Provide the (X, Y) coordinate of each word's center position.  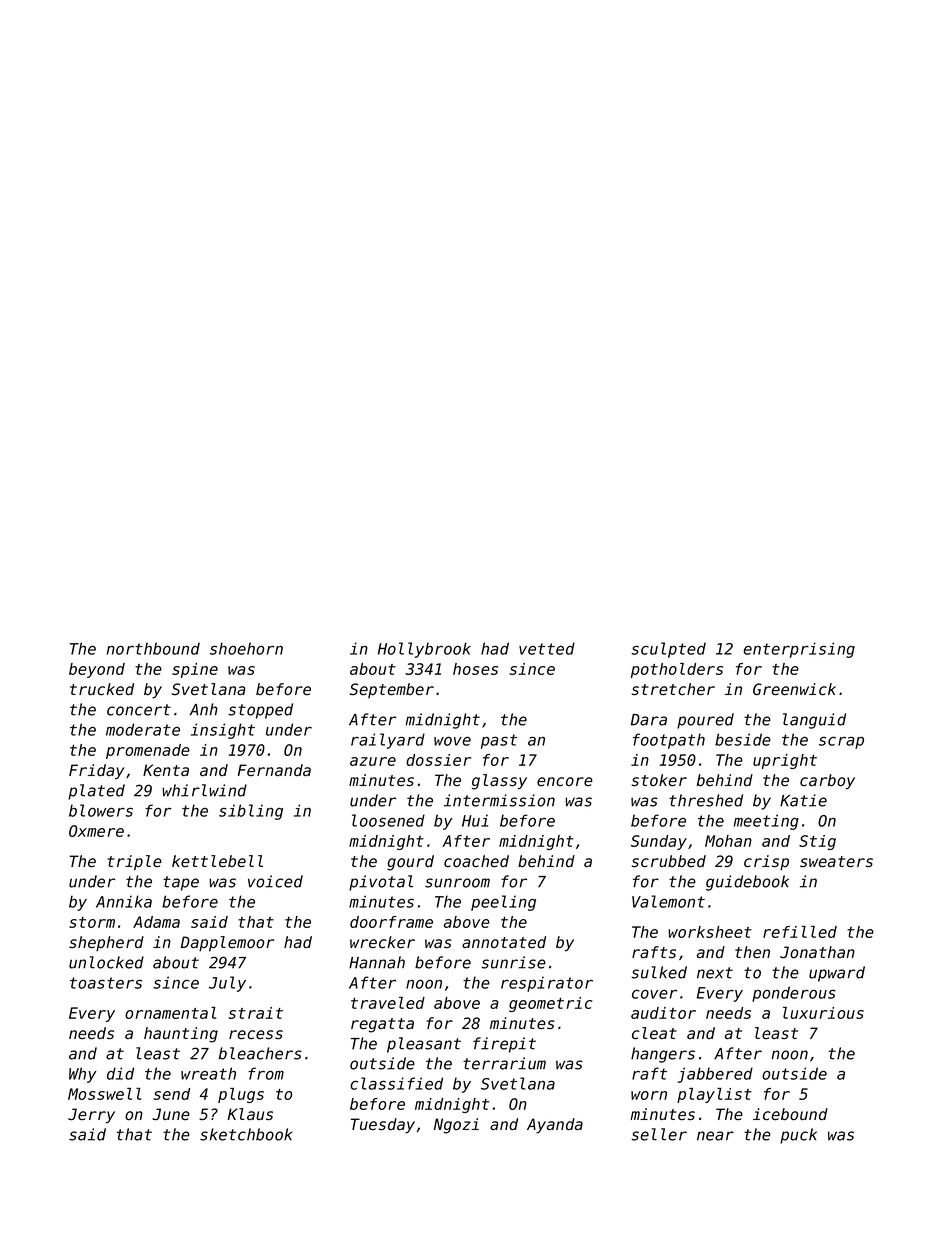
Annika (124, 901)
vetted (547, 648)
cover (654, 994)
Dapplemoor (227, 944)
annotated (504, 942)
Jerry (91, 1116)
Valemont (668, 901)
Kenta (166, 770)
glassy (499, 782)
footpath (669, 741)
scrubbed (669, 861)
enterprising (799, 650)
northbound (153, 648)
